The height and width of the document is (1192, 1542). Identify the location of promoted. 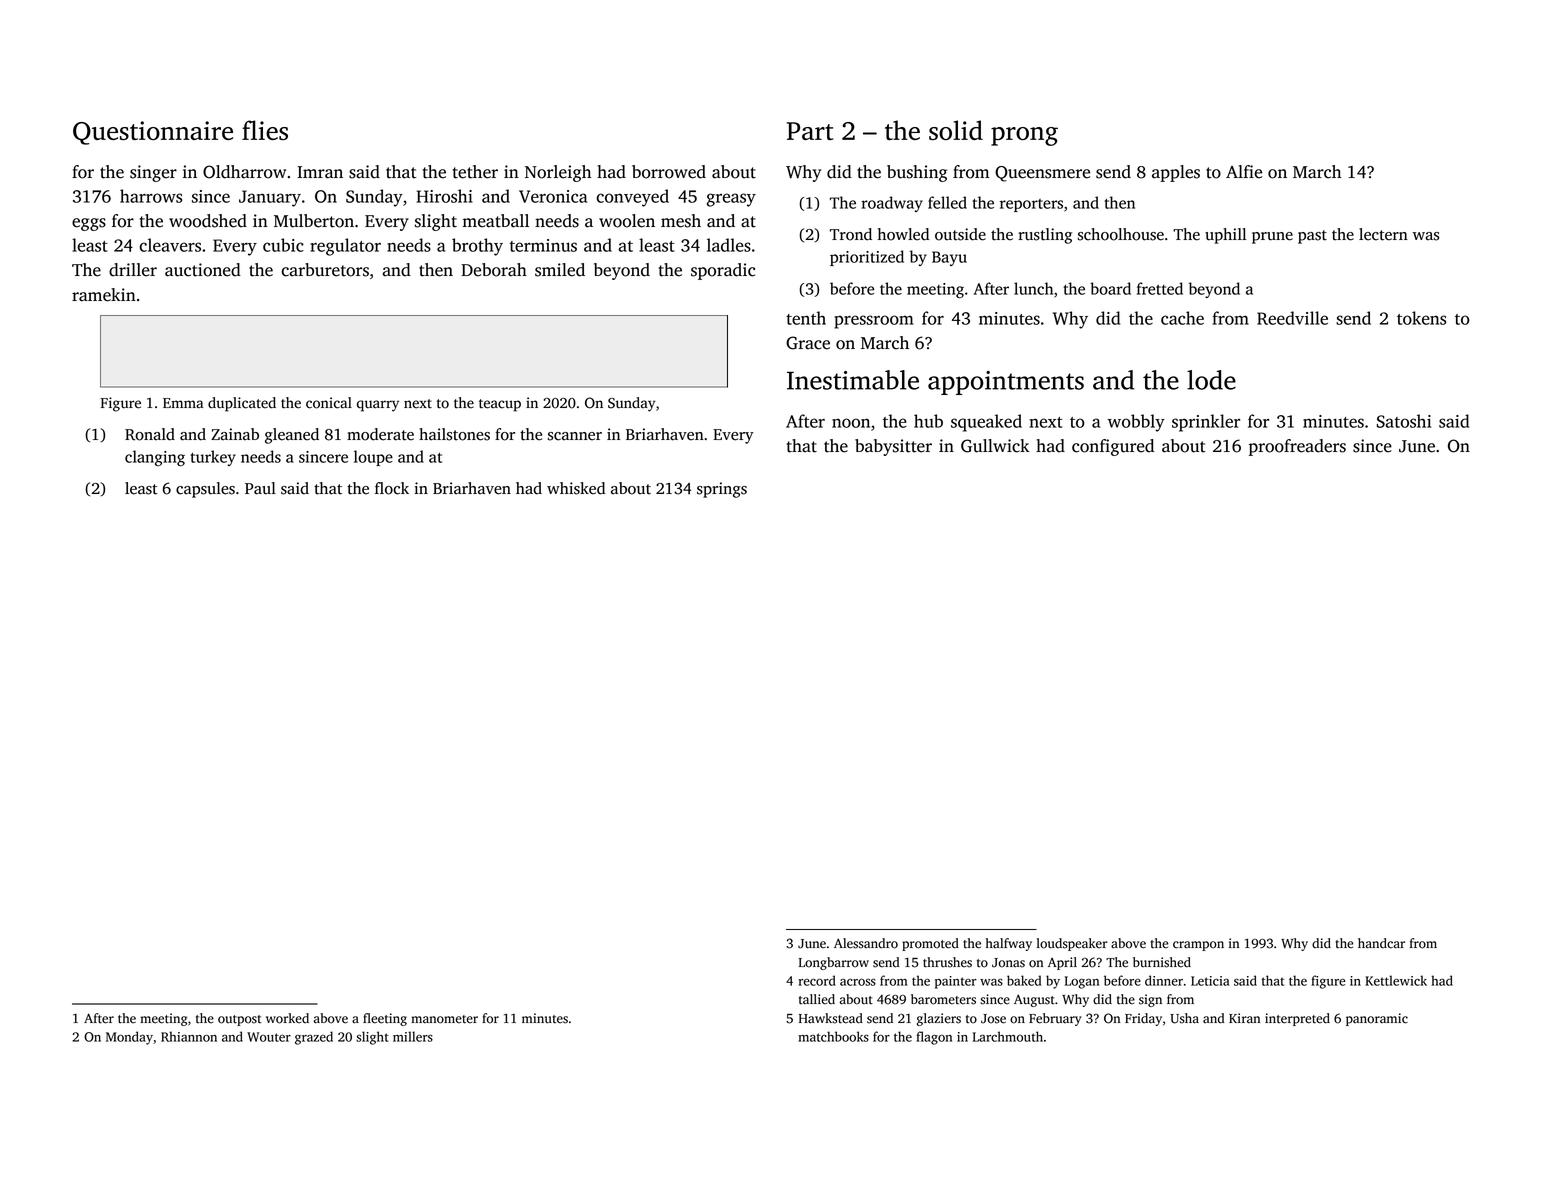
(930, 944).
